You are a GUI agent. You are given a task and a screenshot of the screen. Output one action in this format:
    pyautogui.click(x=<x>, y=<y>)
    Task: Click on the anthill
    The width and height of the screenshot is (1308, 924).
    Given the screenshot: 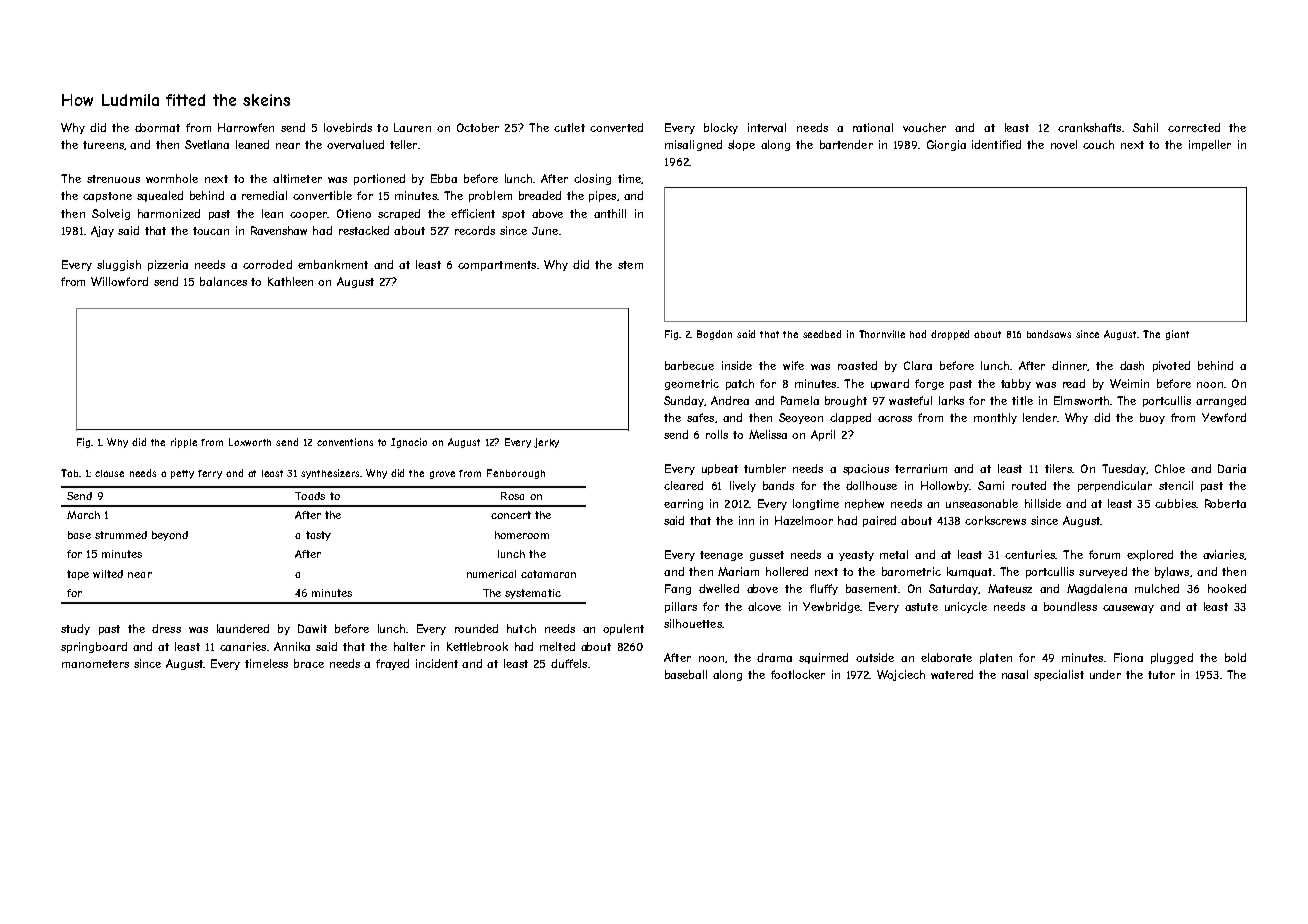 What is the action you would take?
    pyautogui.click(x=610, y=213)
